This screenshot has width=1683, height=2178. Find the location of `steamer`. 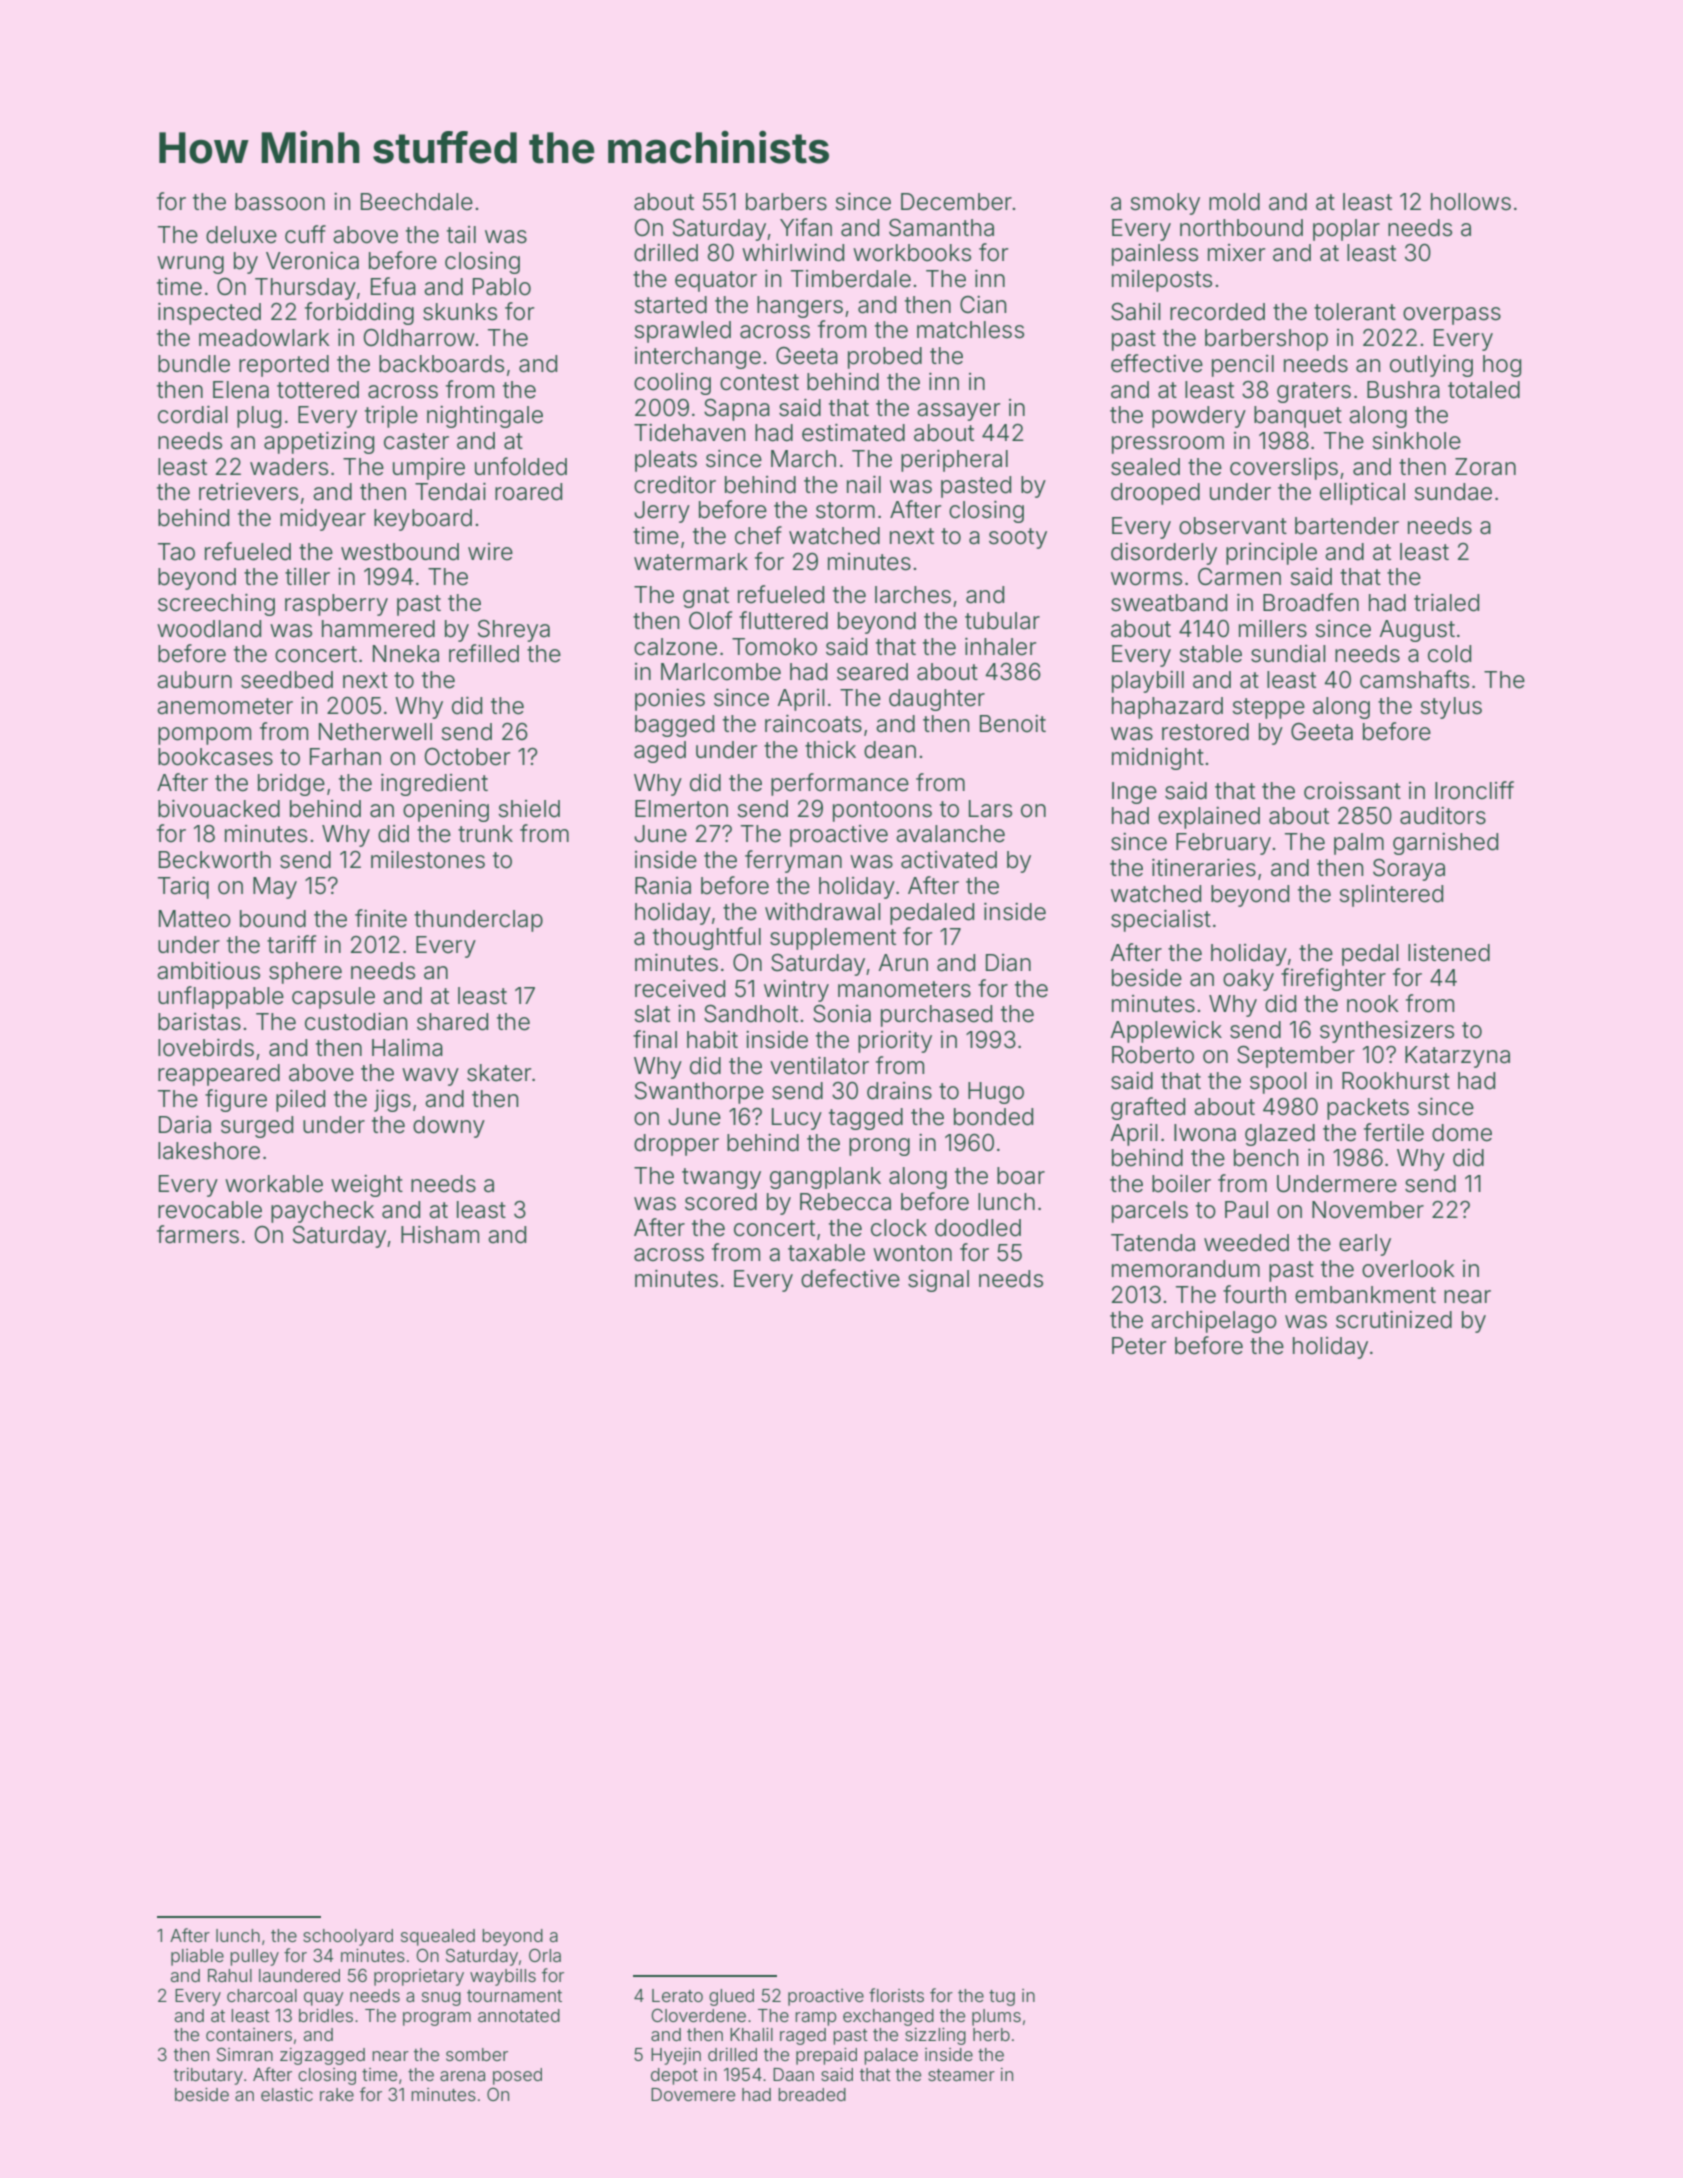

steamer is located at coordinates (961, 2075).
